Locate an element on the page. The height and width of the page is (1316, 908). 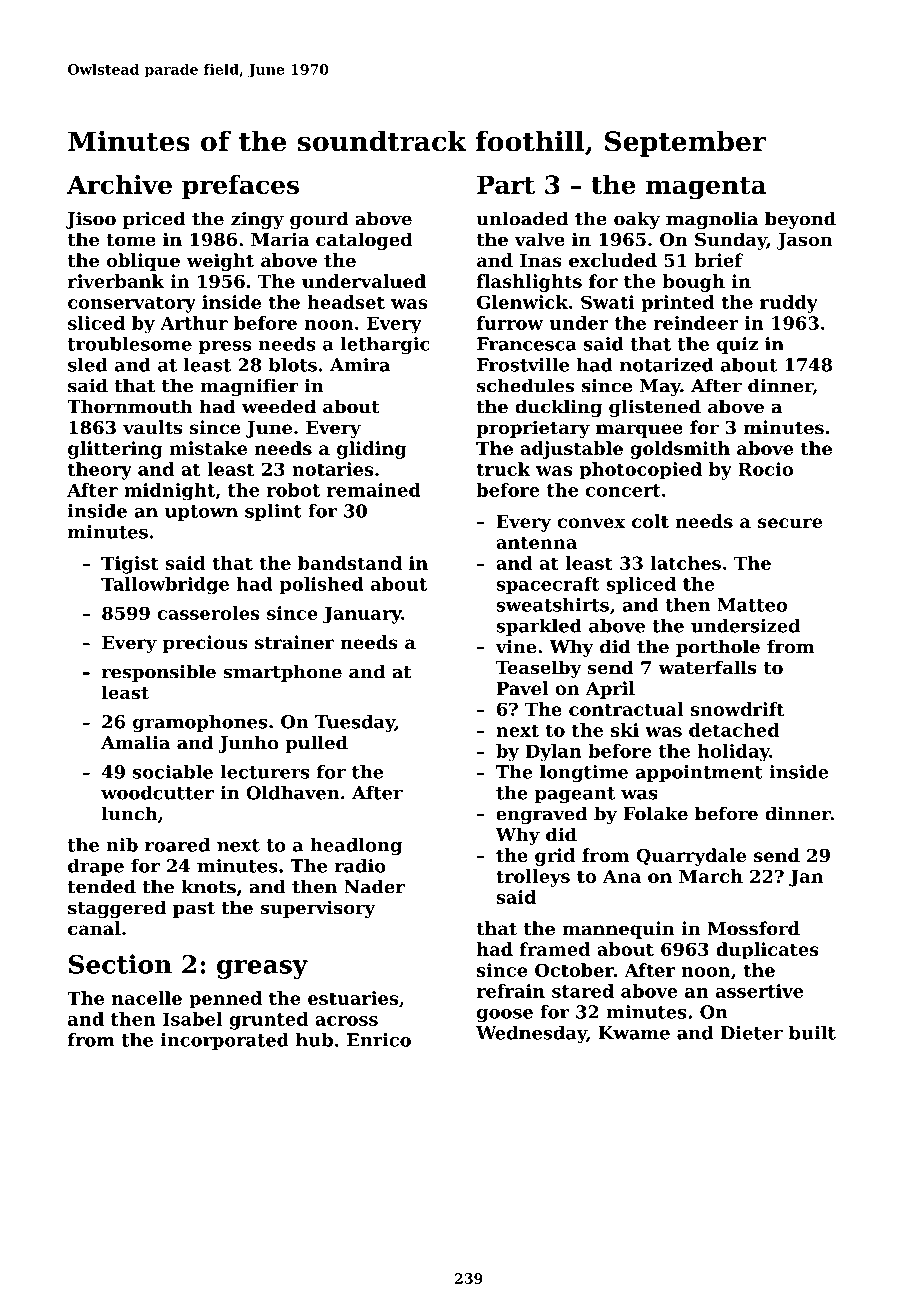
contractual is located at coordinates (626, 709).
